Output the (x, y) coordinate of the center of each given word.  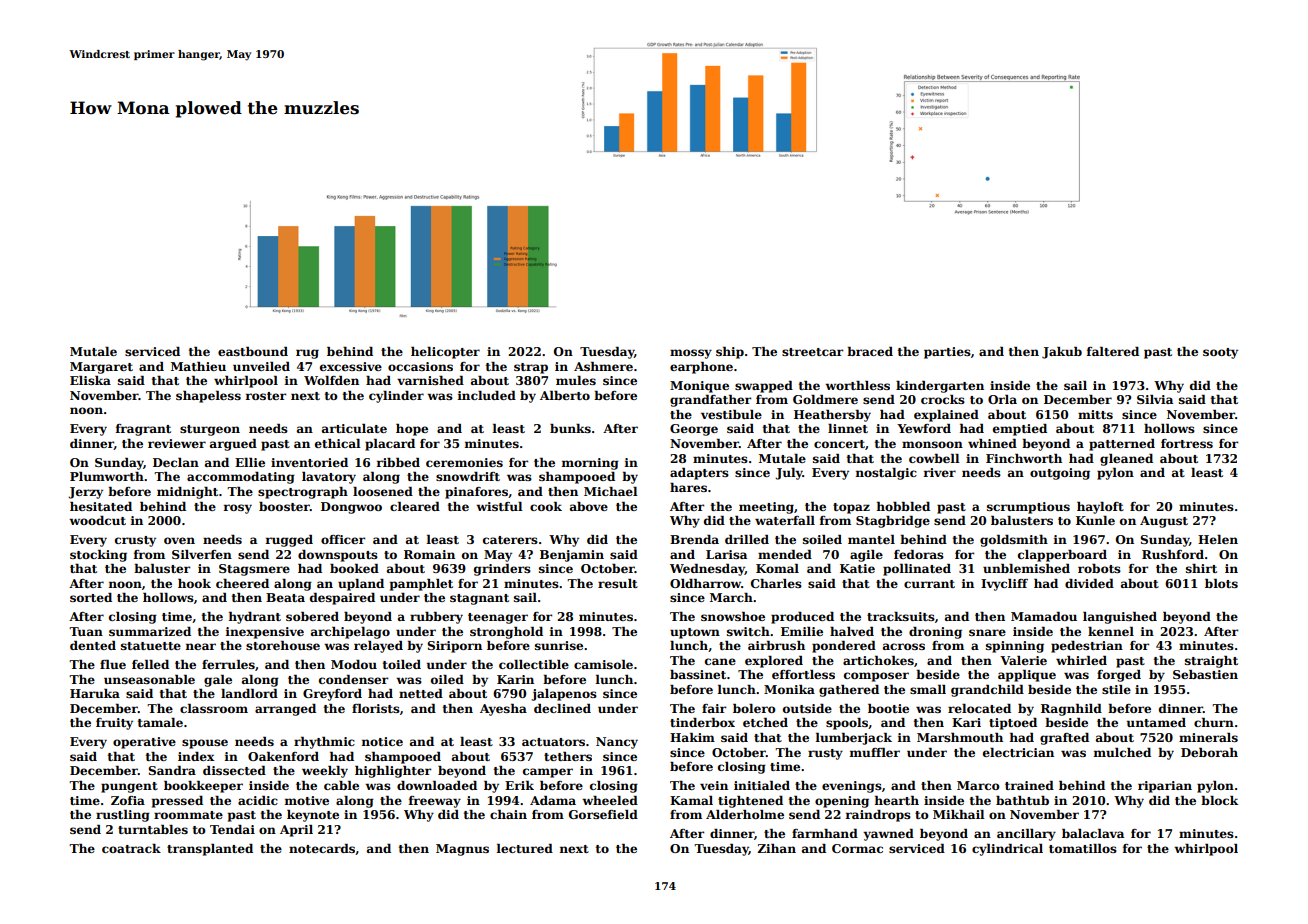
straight (1211, 662)
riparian (1165, 787)
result (618, 583)
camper (548, 773)
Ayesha (503, 710)
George (694, 430)
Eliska (90, 380)
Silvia (1155, 399)
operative (144, 743)
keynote (313, 816)
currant (929, 584)
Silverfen (202, 554)
